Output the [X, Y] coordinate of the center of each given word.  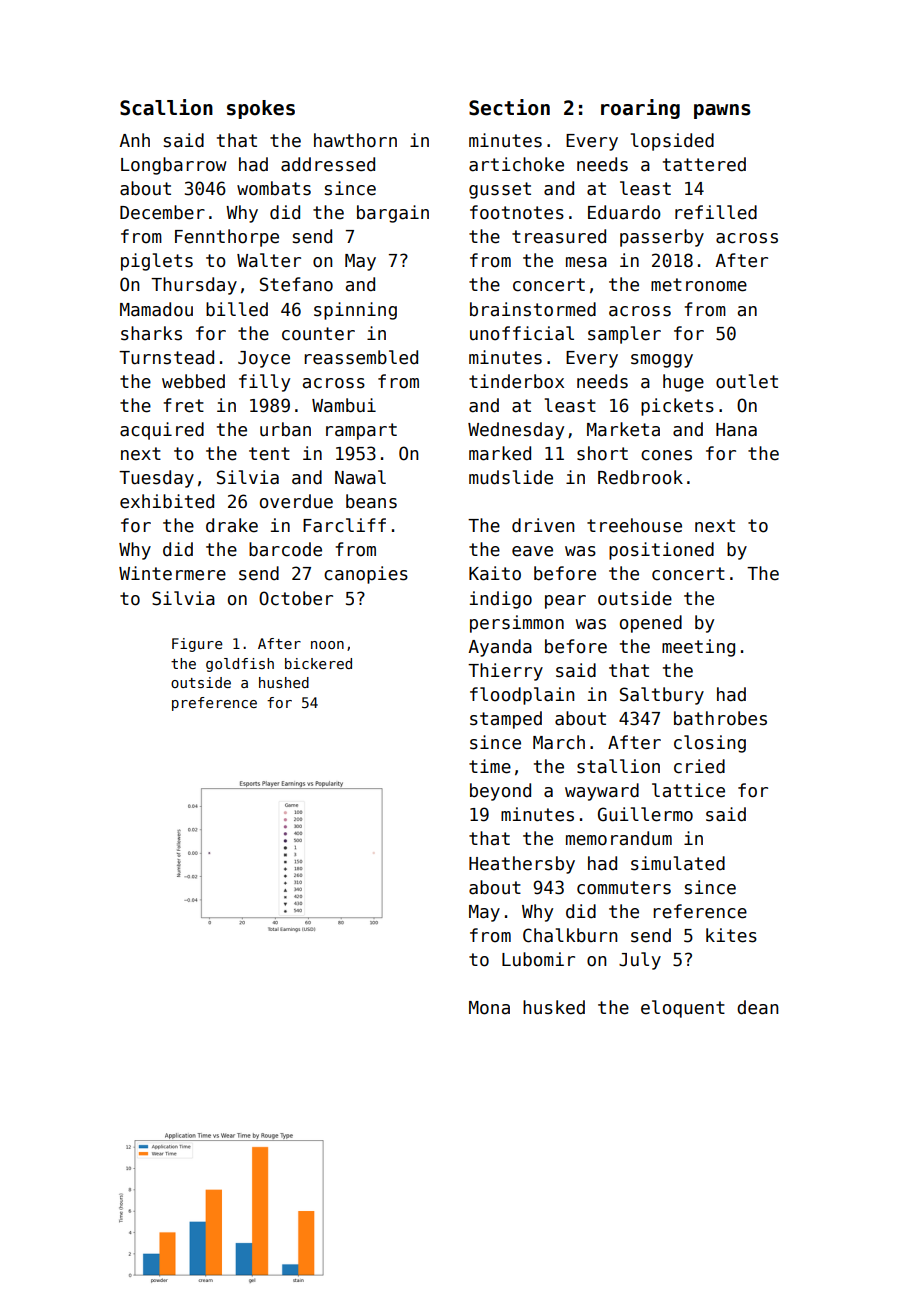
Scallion [166, 107]
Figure [197, 645]
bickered [318, 663]
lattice [688, 790]
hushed [284, 682]
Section [509, 107]
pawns [722, 111]
